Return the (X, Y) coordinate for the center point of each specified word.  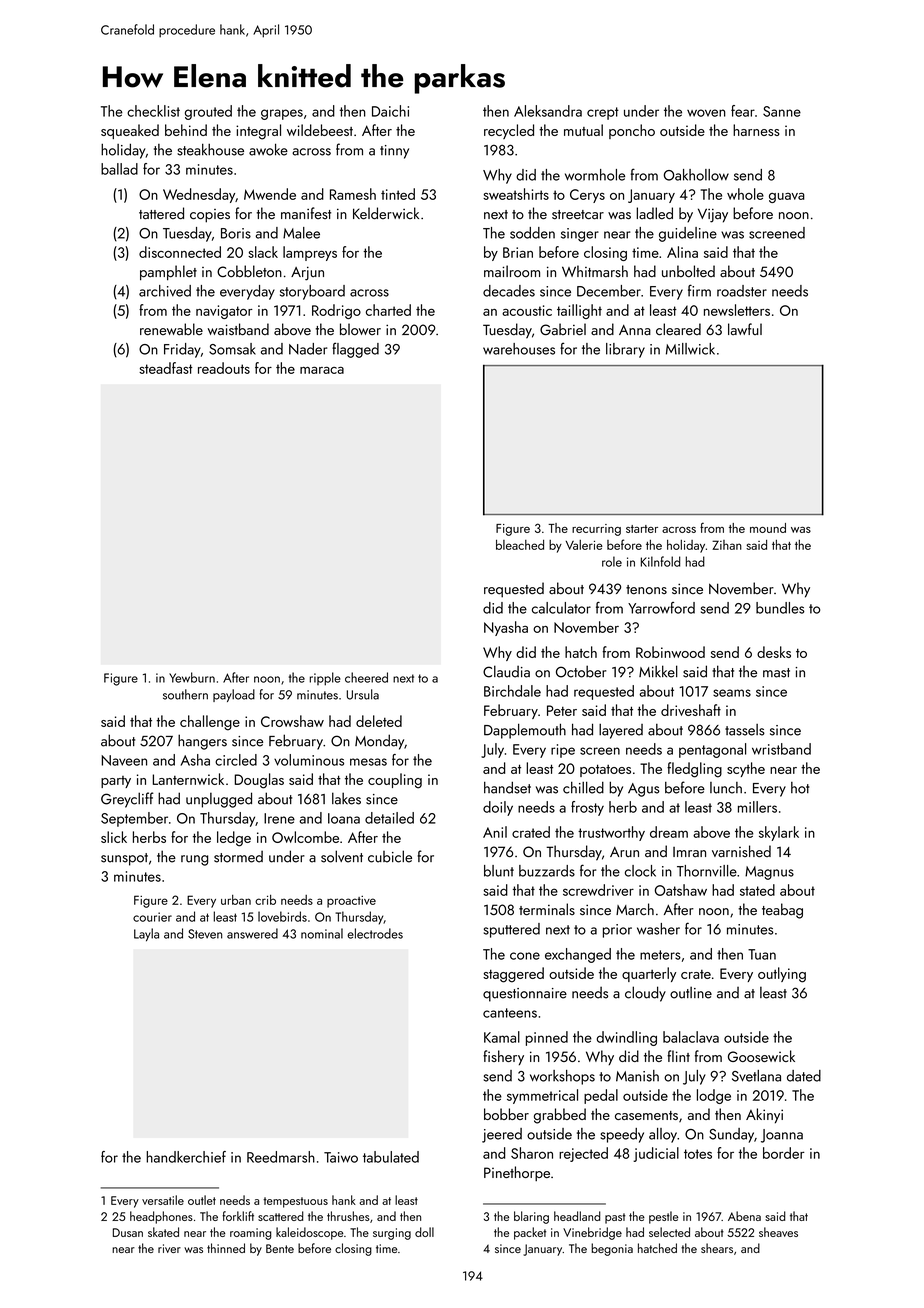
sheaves (778, 1232)
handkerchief (186, 1157)
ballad (119, 169)
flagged (355, 350)
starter (642, 529)
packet (530, 1233)
